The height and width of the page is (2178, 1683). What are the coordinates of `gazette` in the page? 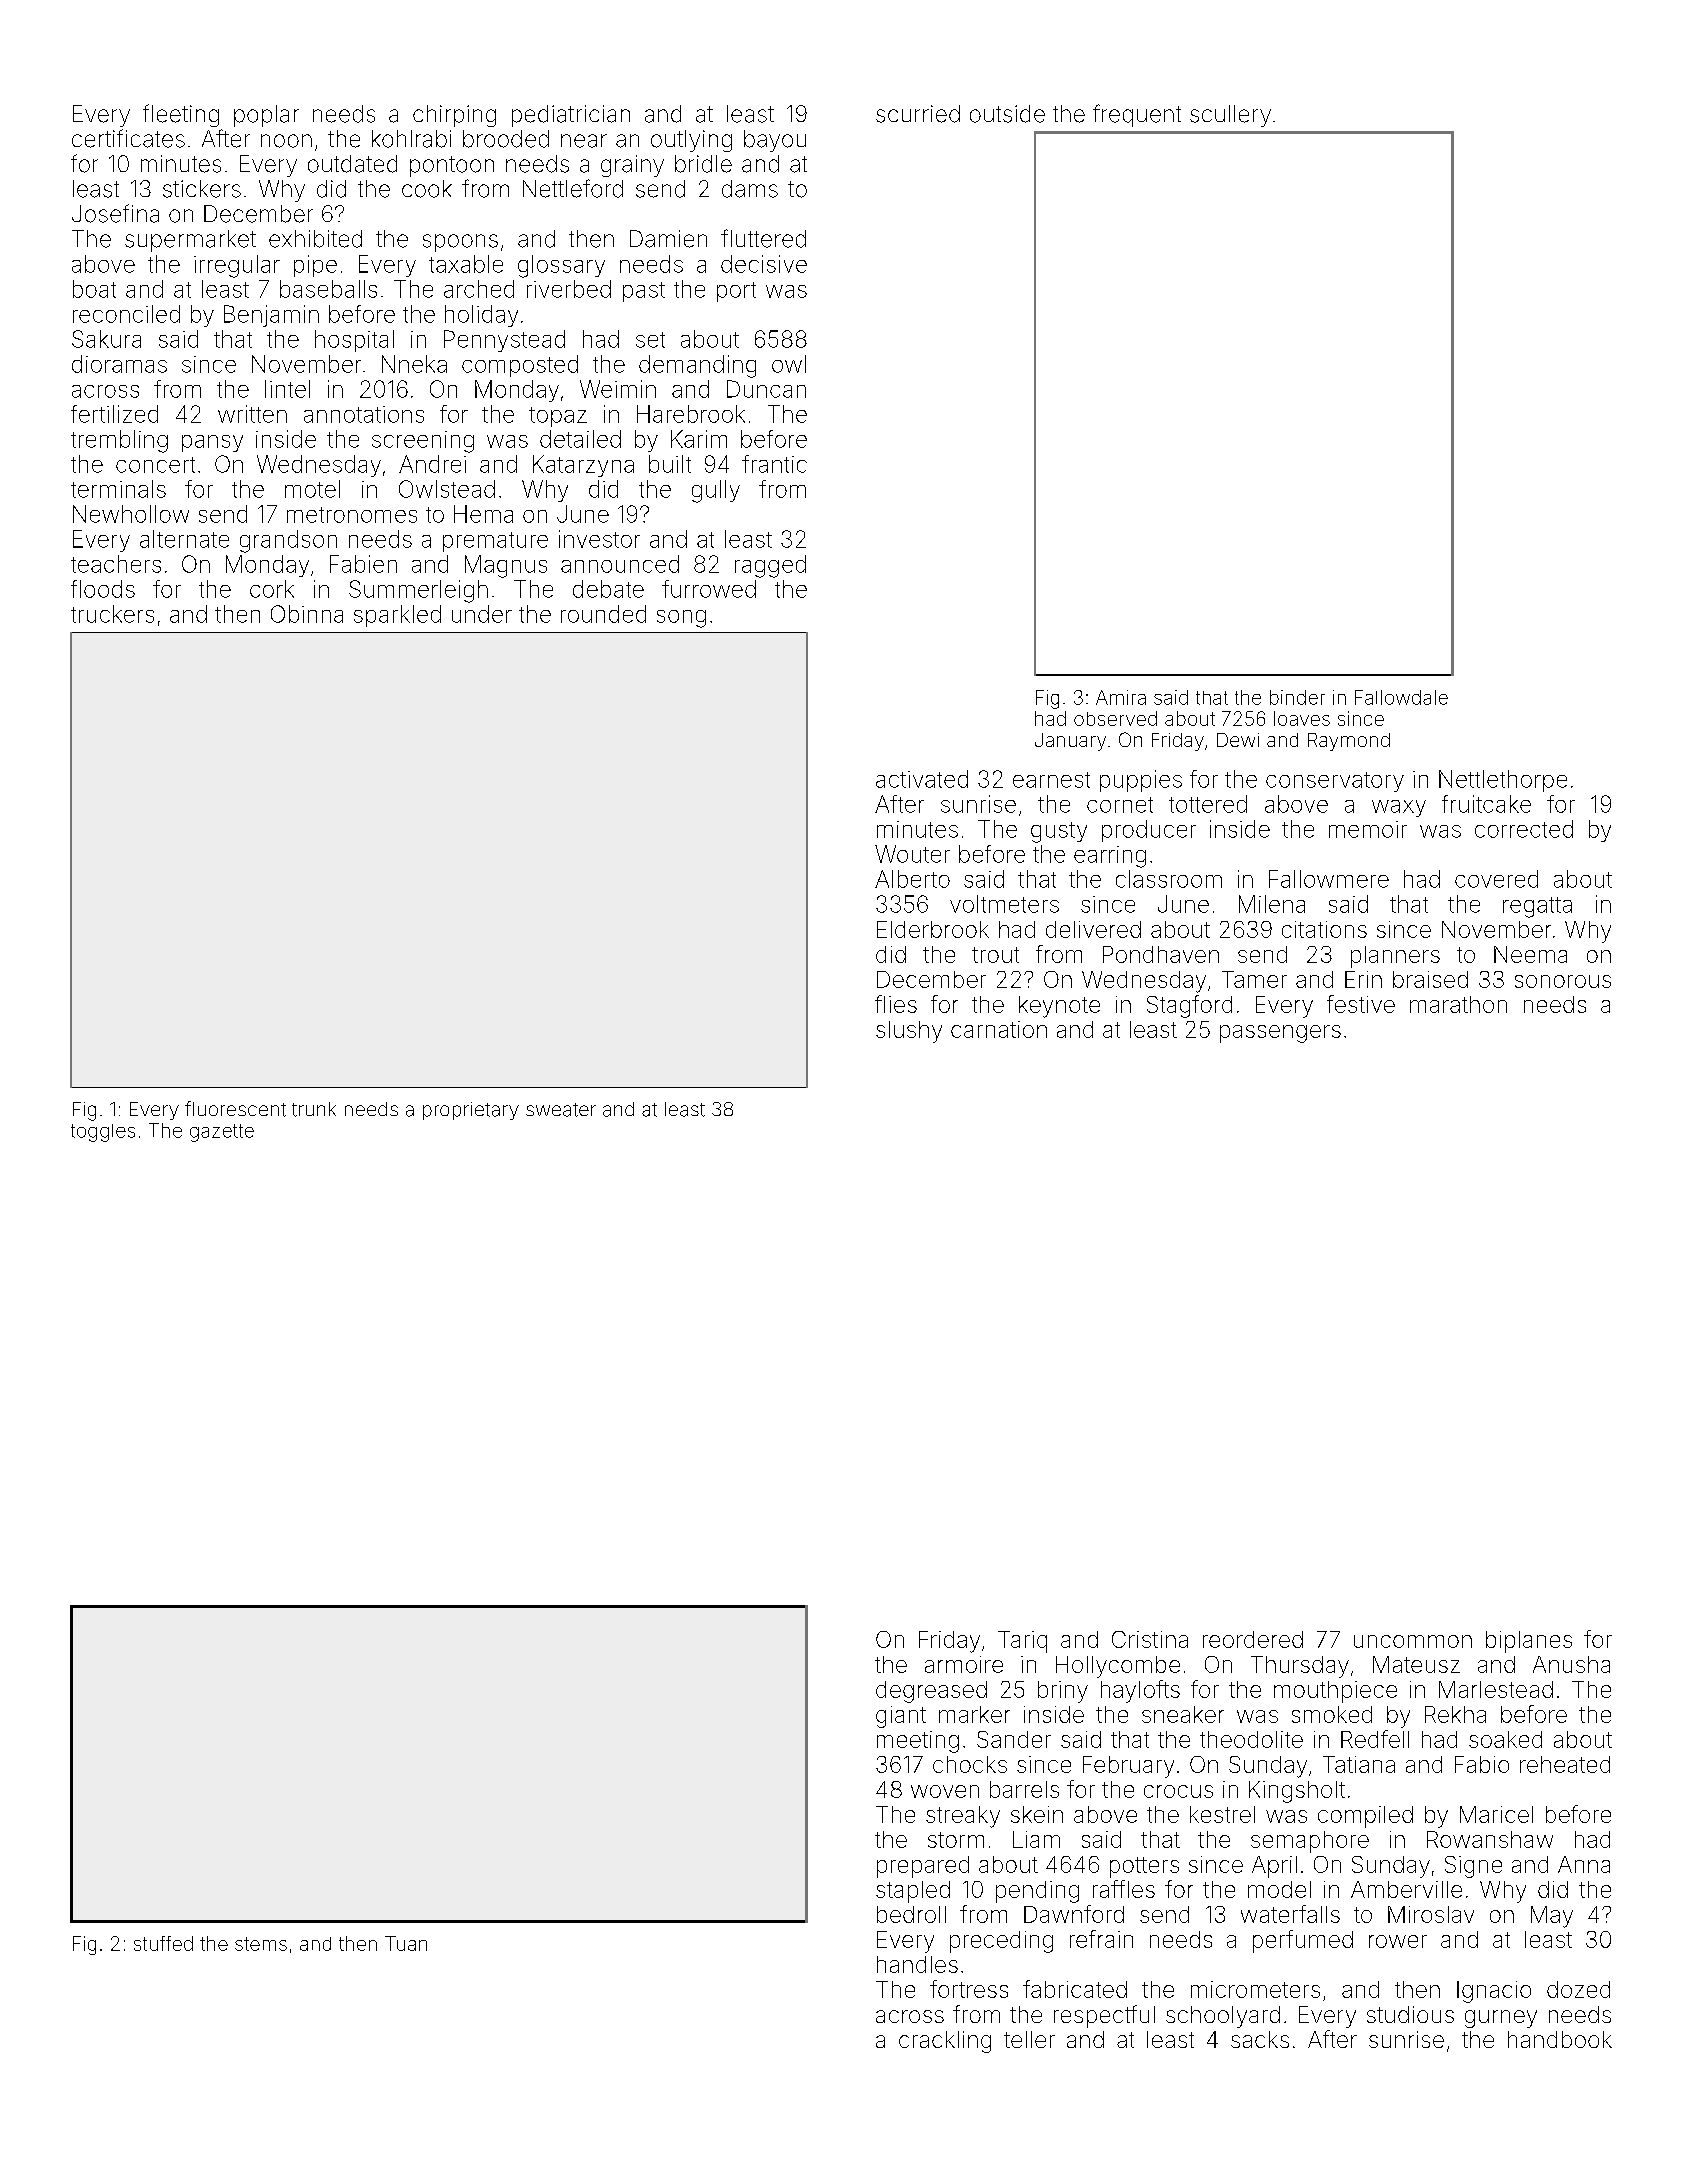 It's located at (222, 1133).
